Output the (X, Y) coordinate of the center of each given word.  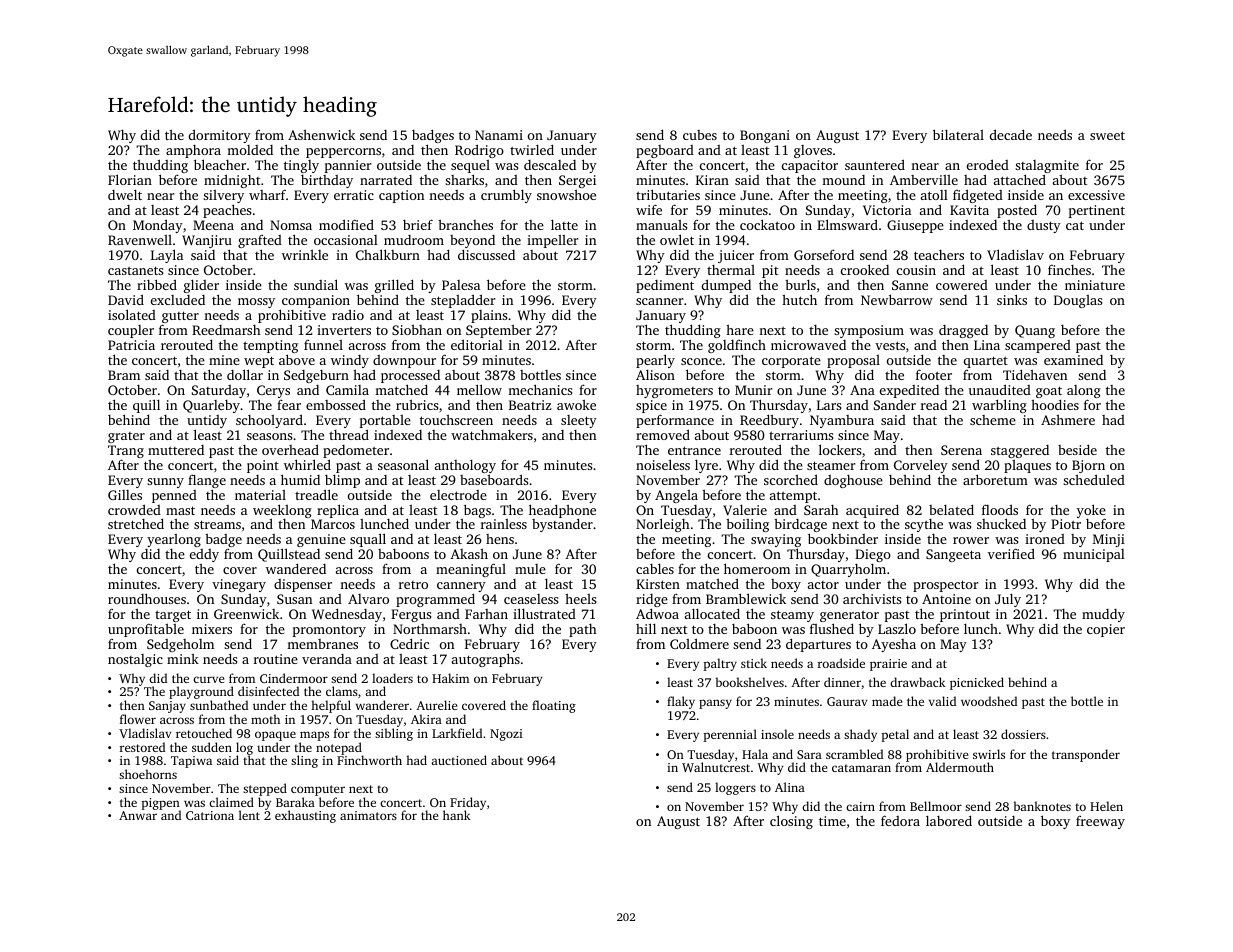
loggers (735, 788)
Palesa (461, 285)
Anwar (138, 815)
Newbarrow (897, 299)
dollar (245, 374)
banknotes (1042, 806)
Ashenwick (321, 135)
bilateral (958, 134)
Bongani (765, 136)
